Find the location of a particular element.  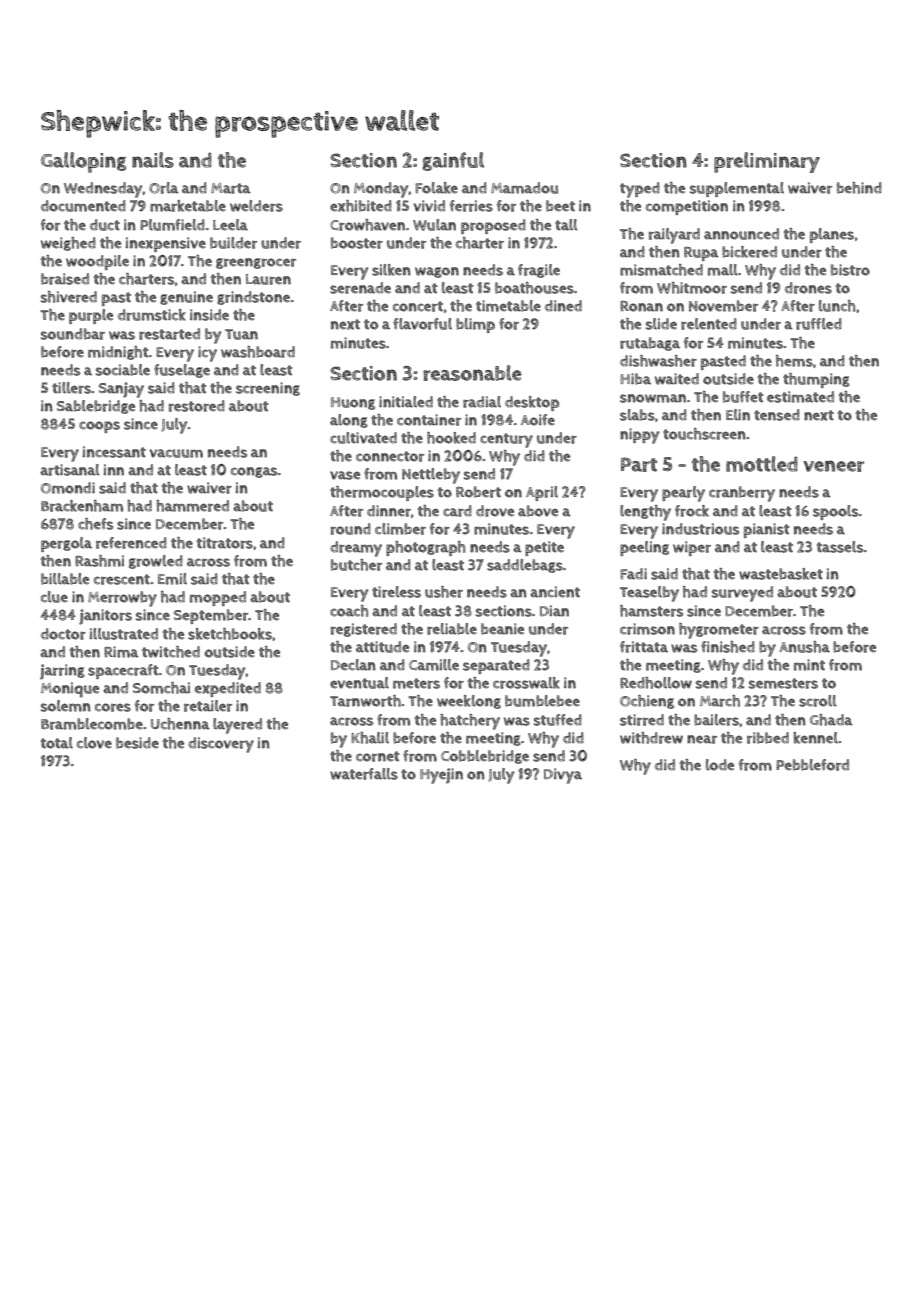

referenced is located at coordinates (131, 543).
